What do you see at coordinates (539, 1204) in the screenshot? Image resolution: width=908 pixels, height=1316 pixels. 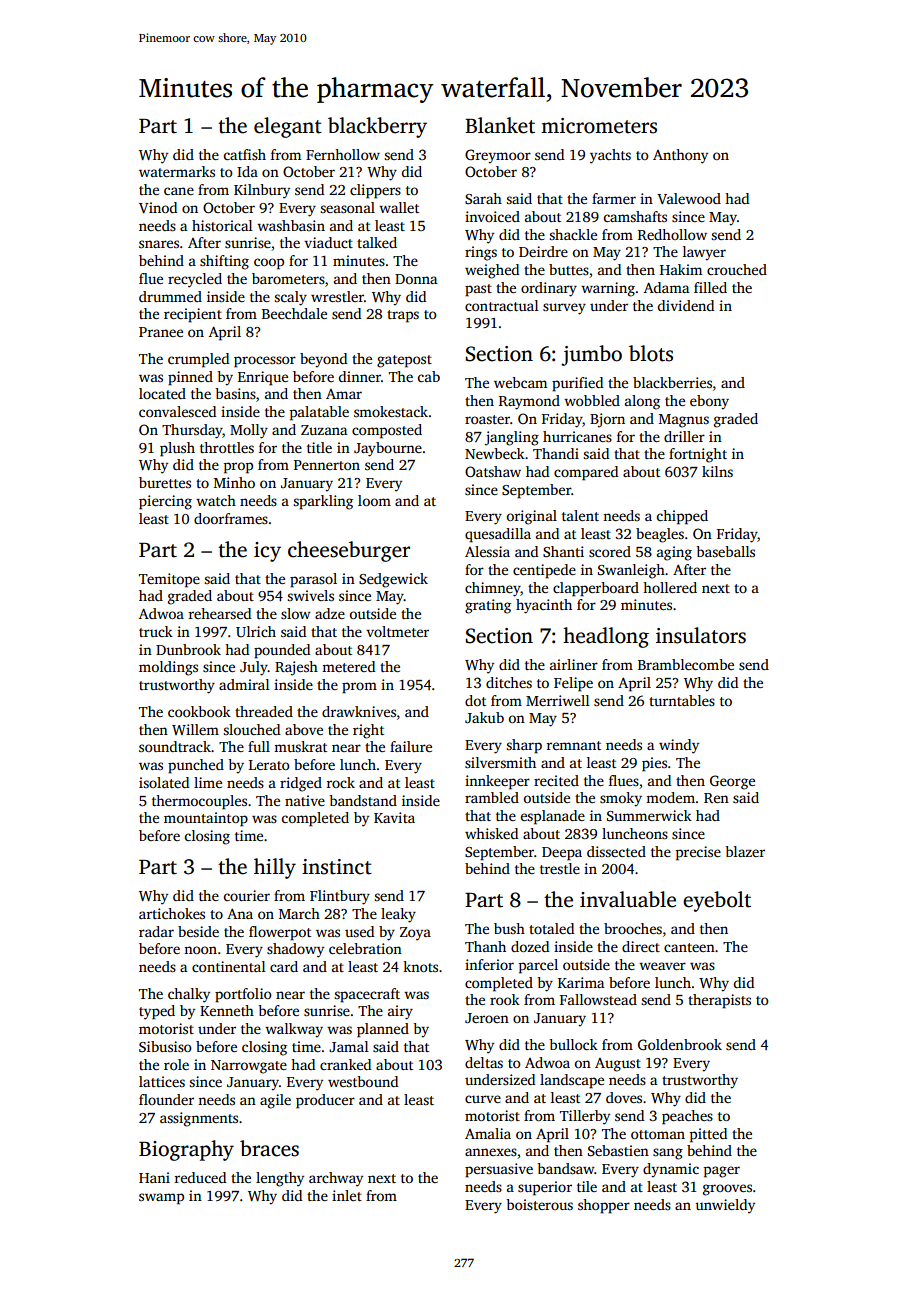 I see `boisterous` at bounding box center [539, 1204].
